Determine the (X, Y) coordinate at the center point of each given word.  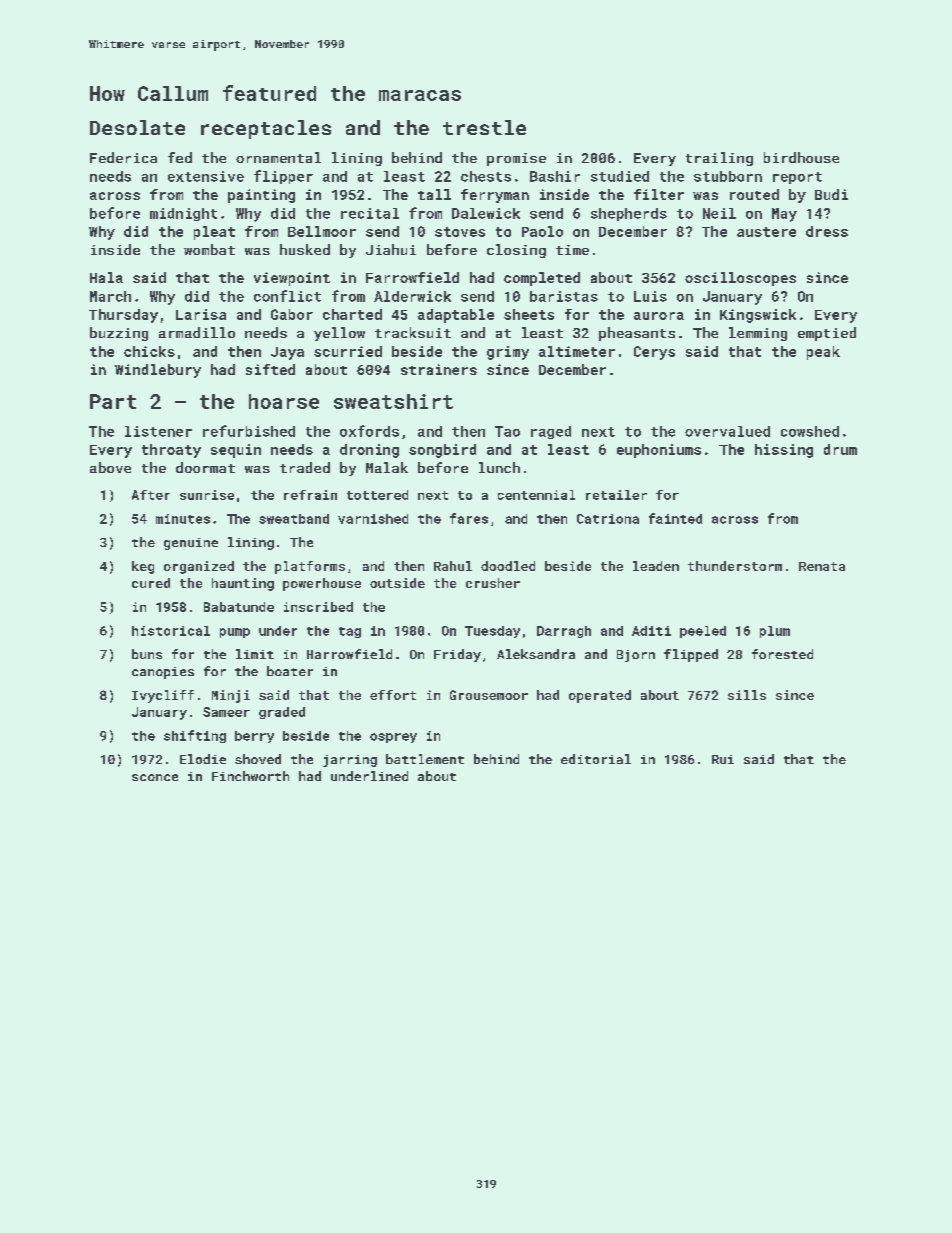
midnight (183, 214)
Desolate (137, 127)
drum (840, 449)
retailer (616, 495)
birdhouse (801, 157)
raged (551, 432)
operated (600, 696)
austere (766, 232)
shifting (195, 736)
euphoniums (659, 451)
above (110, 467)
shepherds (629, 214)
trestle (484, 127)
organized (199, 567)
